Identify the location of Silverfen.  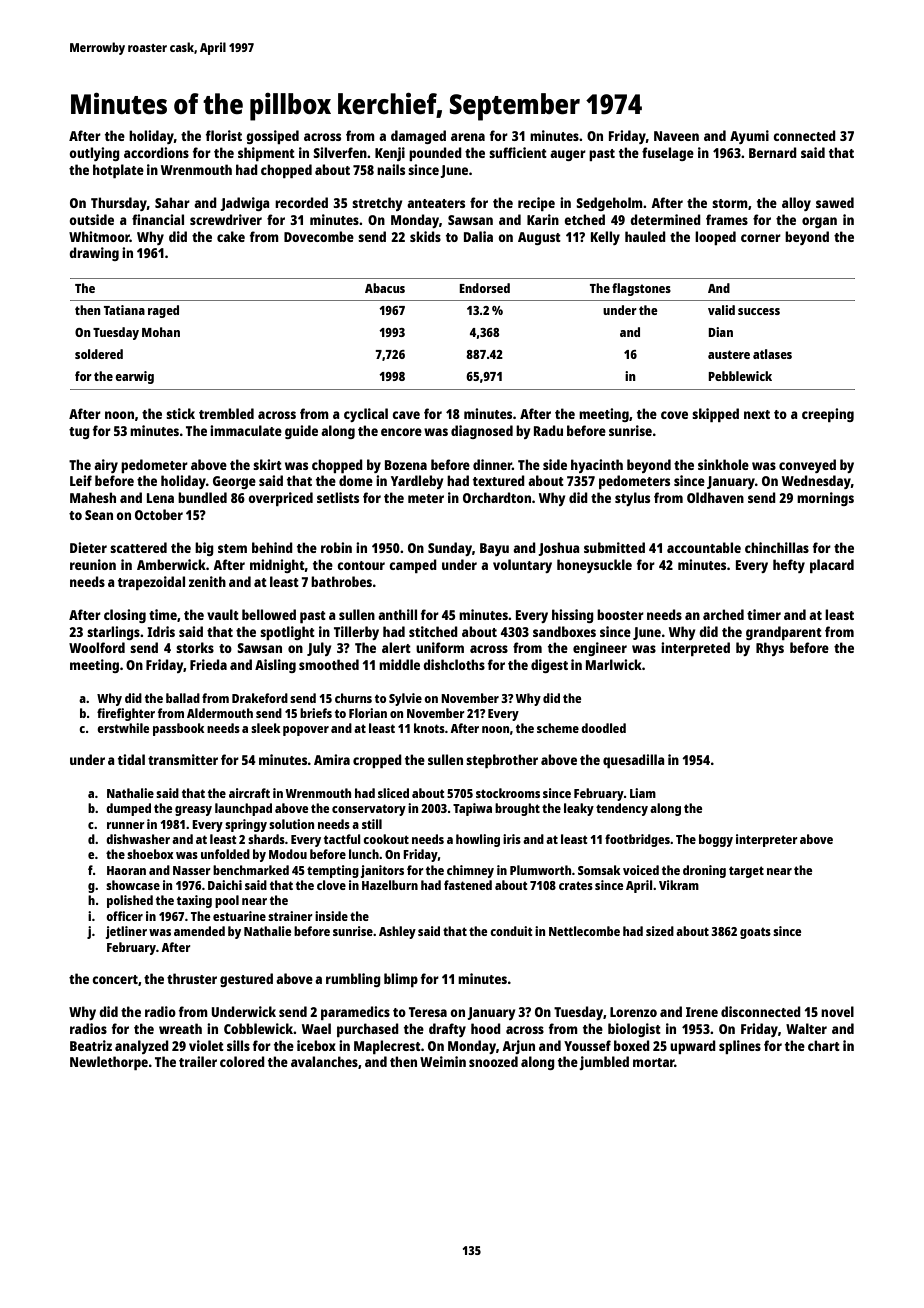
(340, 152).
